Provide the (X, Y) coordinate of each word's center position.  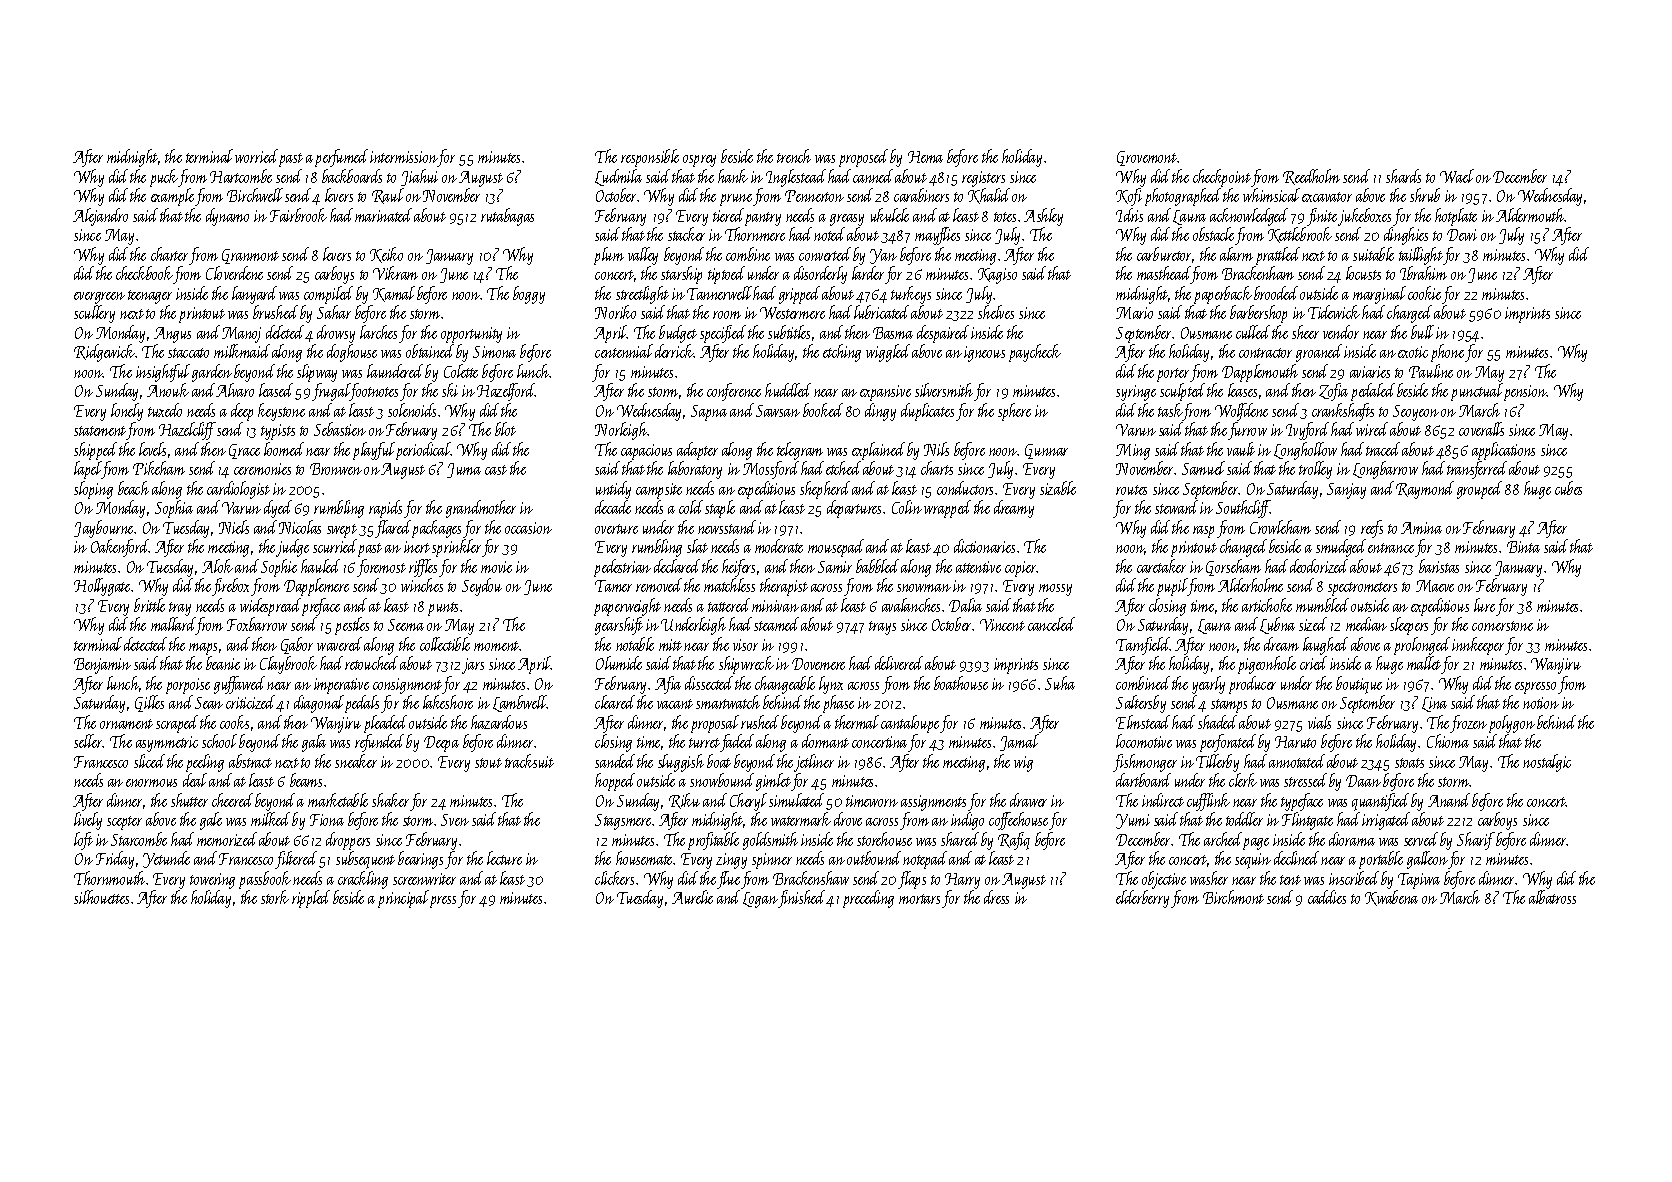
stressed (1305, 780)
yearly (1208, 685)
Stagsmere (624, 822)
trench (794, 156)
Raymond (1425, 490)
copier (1021, 569)
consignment (408, 686)
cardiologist (238, 490)
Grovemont (1147, 158)
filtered (296, 860)
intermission (404, 159)
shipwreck (746, 665)
